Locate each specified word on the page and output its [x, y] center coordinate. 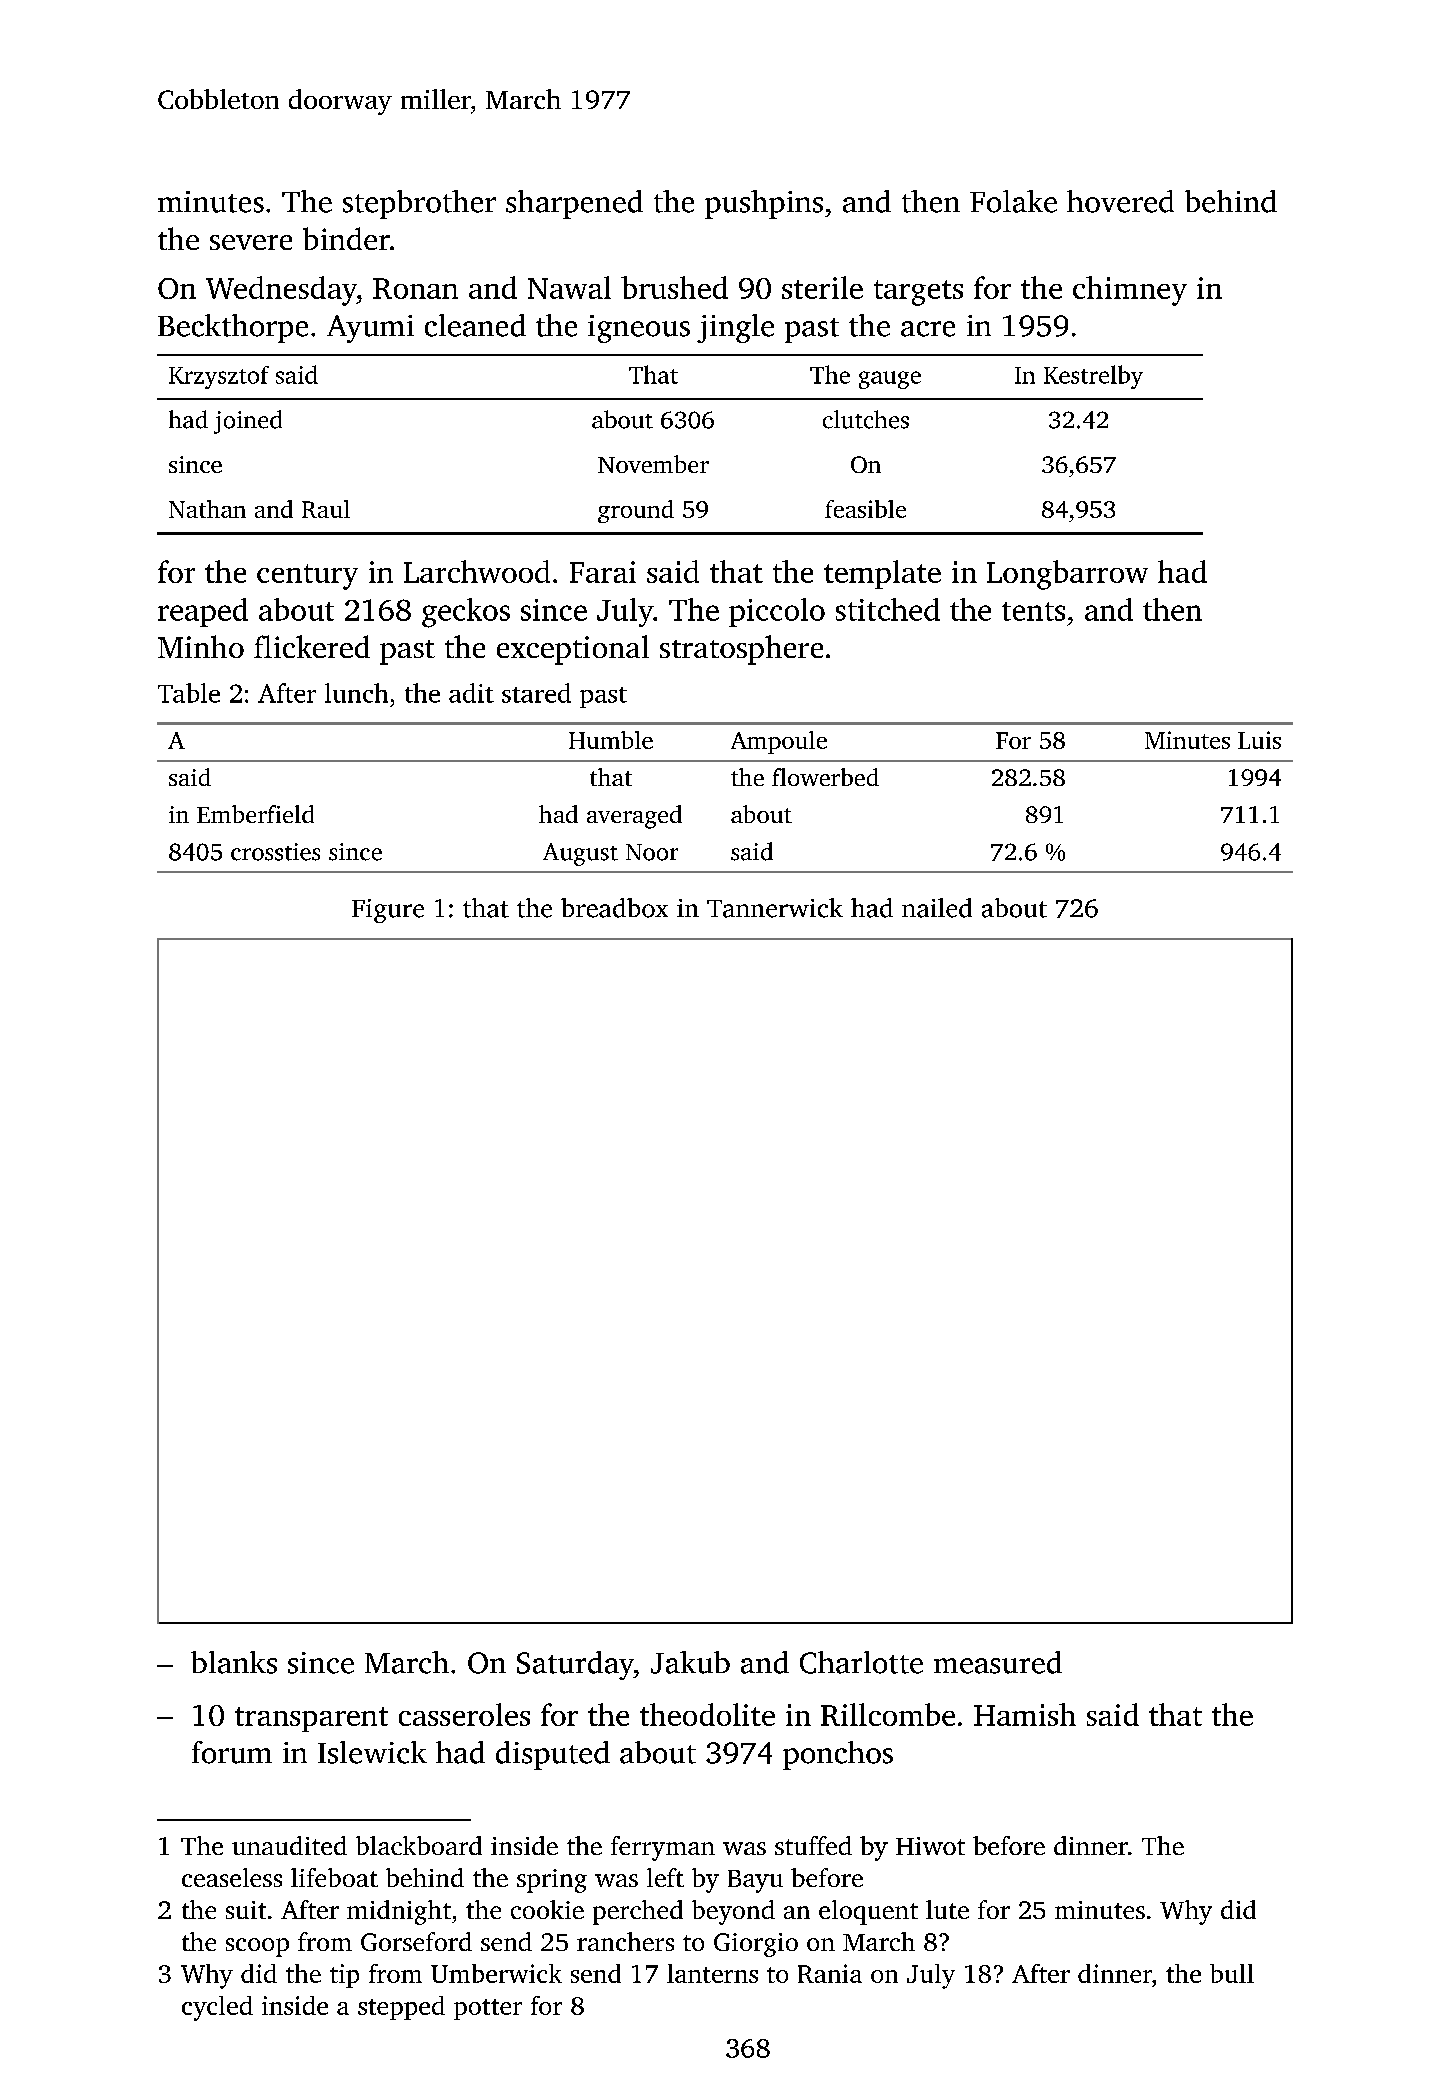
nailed [937, 908]
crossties [275, 852]
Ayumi [370, 329]
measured [998, 1662]
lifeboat [334, 1877]
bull [1232, 1973]
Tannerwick [775, 908]
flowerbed [825, 777]
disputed [553, 1755]
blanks [234, 1662]
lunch [356, 693]
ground [636, 511]
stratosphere [741, 650]
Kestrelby [1093, 377]
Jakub [690, 1662]
